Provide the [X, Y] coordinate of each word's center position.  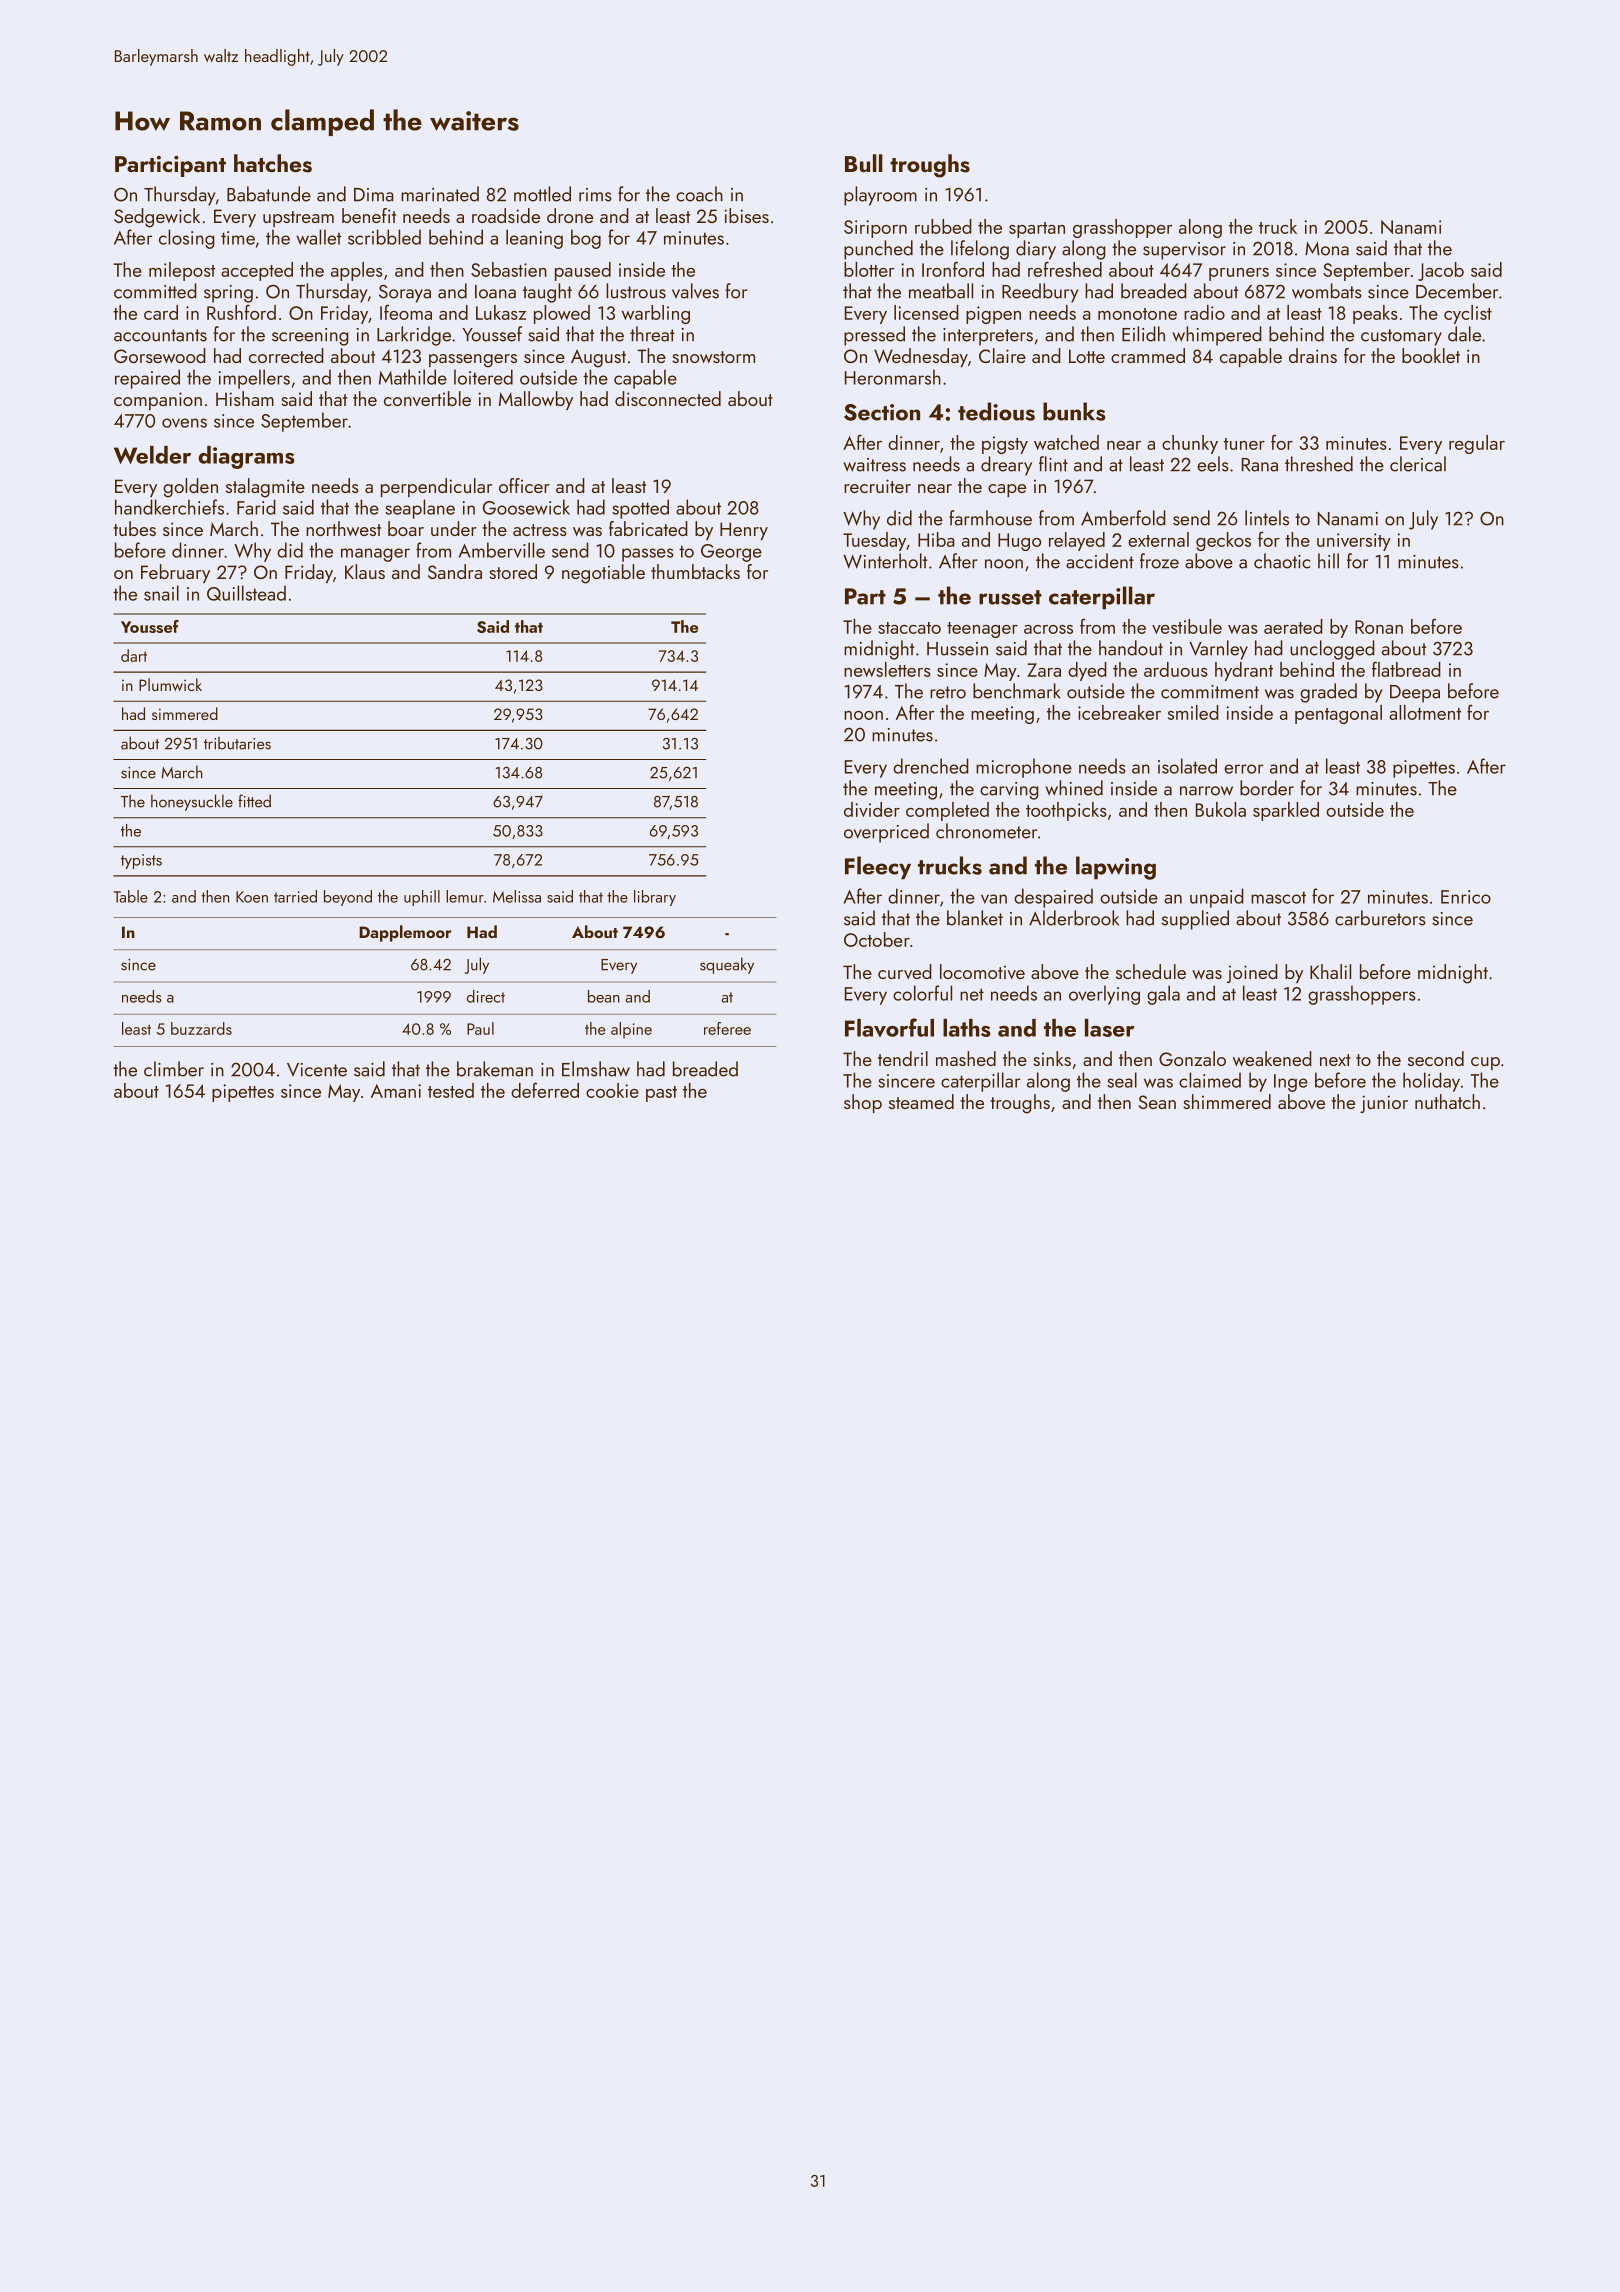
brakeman [495, 1069]
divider [872, 809]
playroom [880, 196]
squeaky [727, 965]
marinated [440, 194]
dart [134, 655]
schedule [1151, 971]
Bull [864, 163]
